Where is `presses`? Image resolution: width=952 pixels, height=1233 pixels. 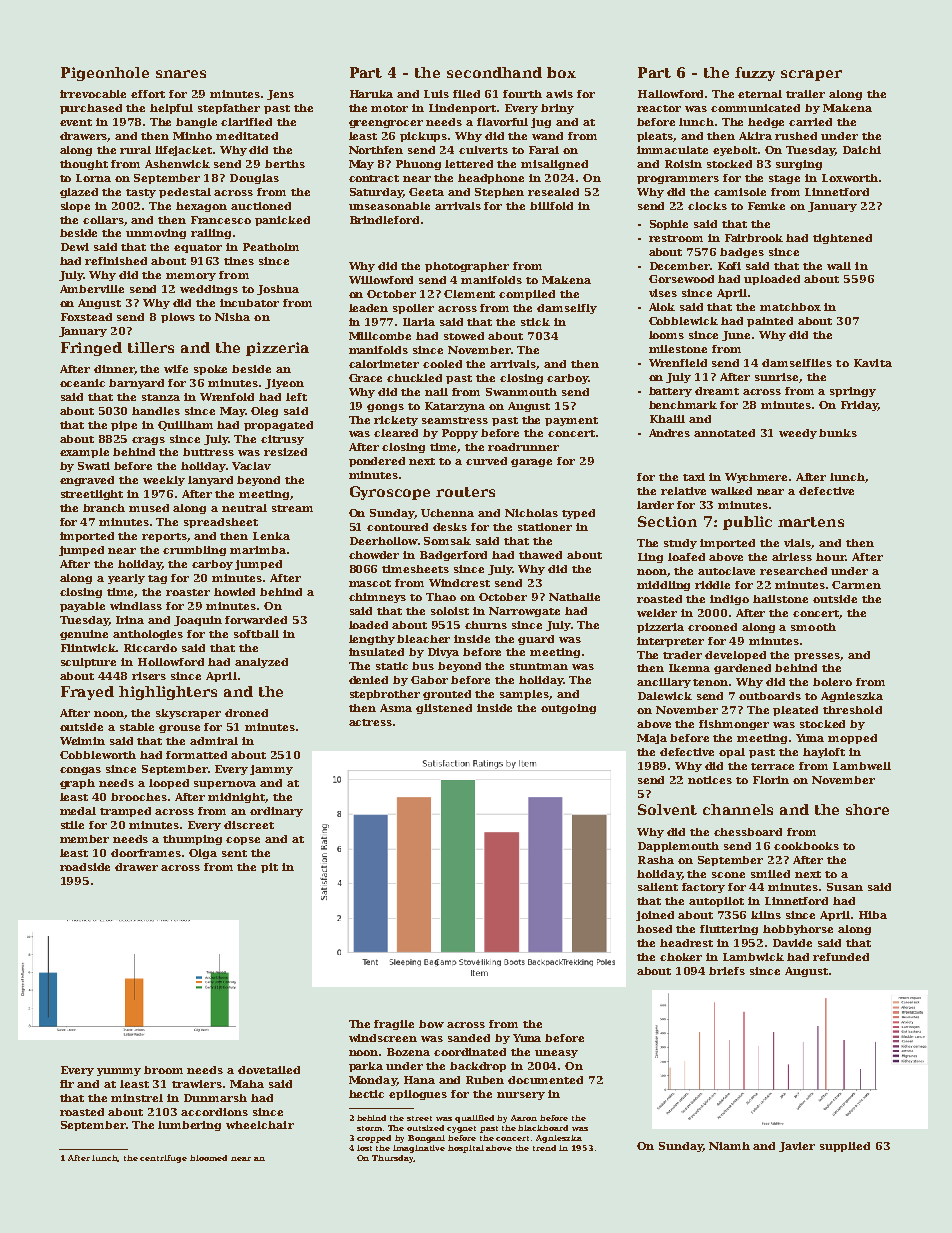 presses is located at coordinates (817, 657).
